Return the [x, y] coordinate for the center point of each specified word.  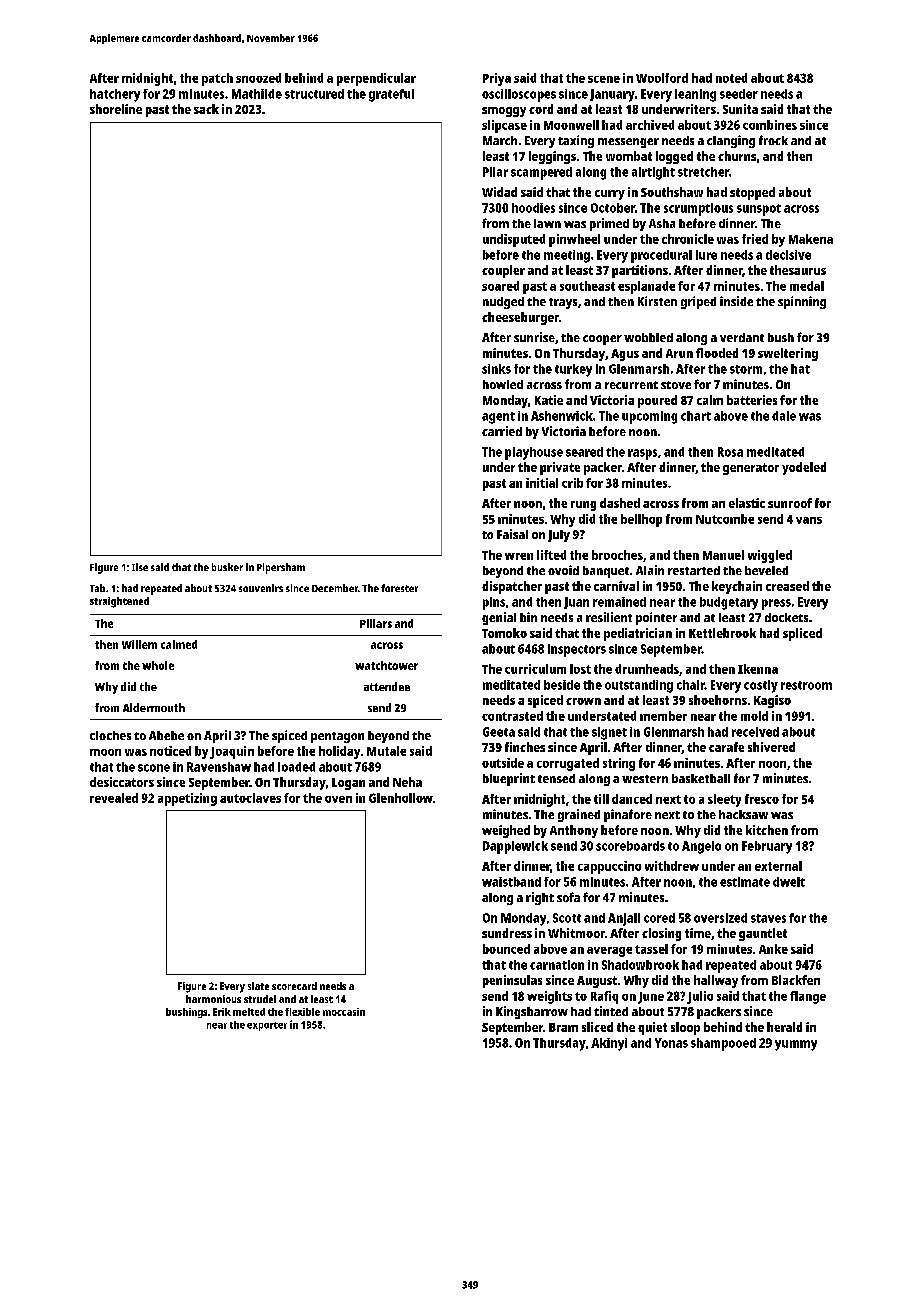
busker [227, 567]
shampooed [723, 1044]
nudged [503, 303]
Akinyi [609, 1044]
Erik [222, 1012]
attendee [387, 686]
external [778, 866]
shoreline [116, 109]
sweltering [788, 354]
